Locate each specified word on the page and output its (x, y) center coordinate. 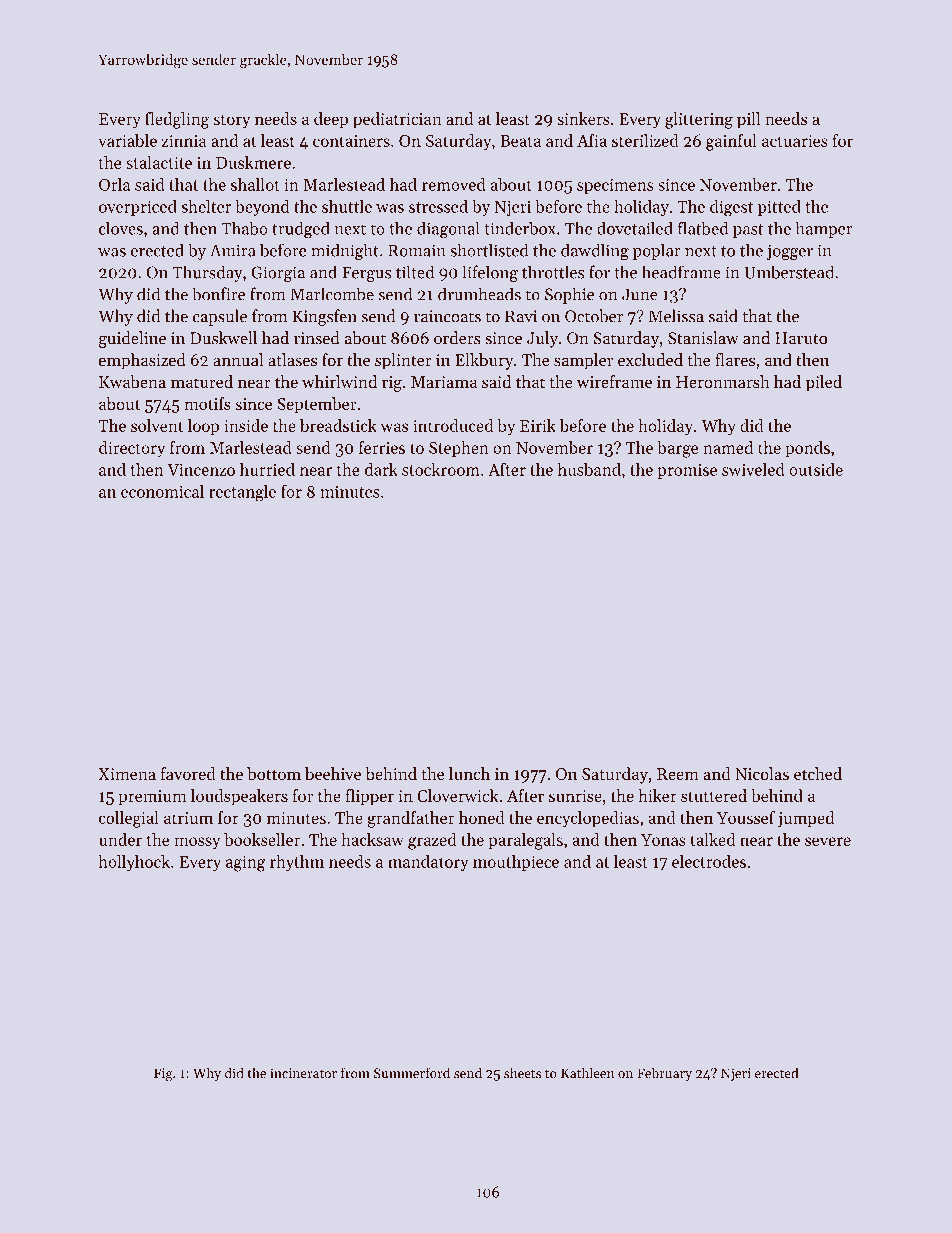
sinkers (583, 118)
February (664, 1074)
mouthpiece (516, 863)
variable (127, 140)
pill (748, 120)
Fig (163, 1074)
